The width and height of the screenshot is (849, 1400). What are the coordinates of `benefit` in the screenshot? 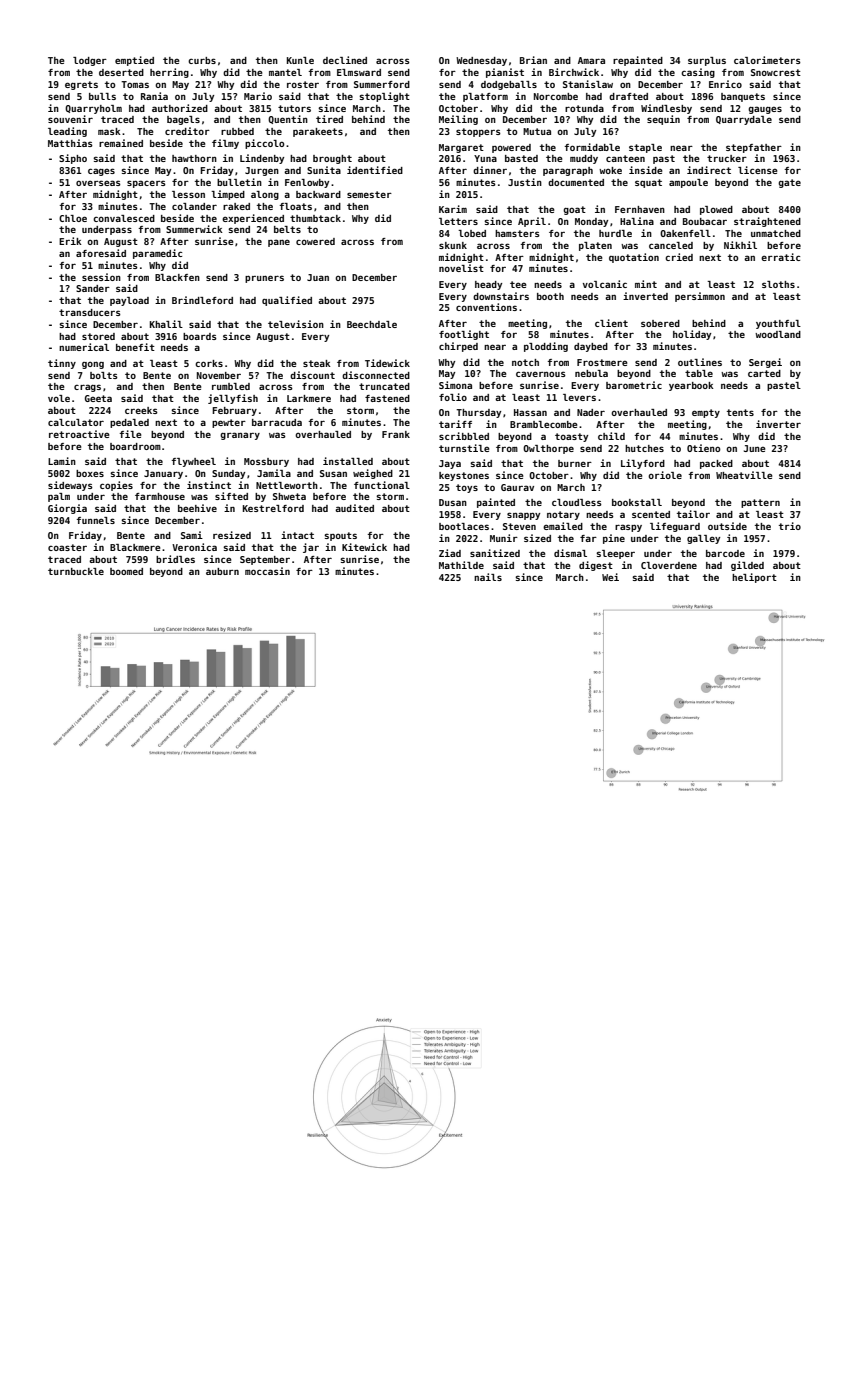 It's located at (135, 347).
